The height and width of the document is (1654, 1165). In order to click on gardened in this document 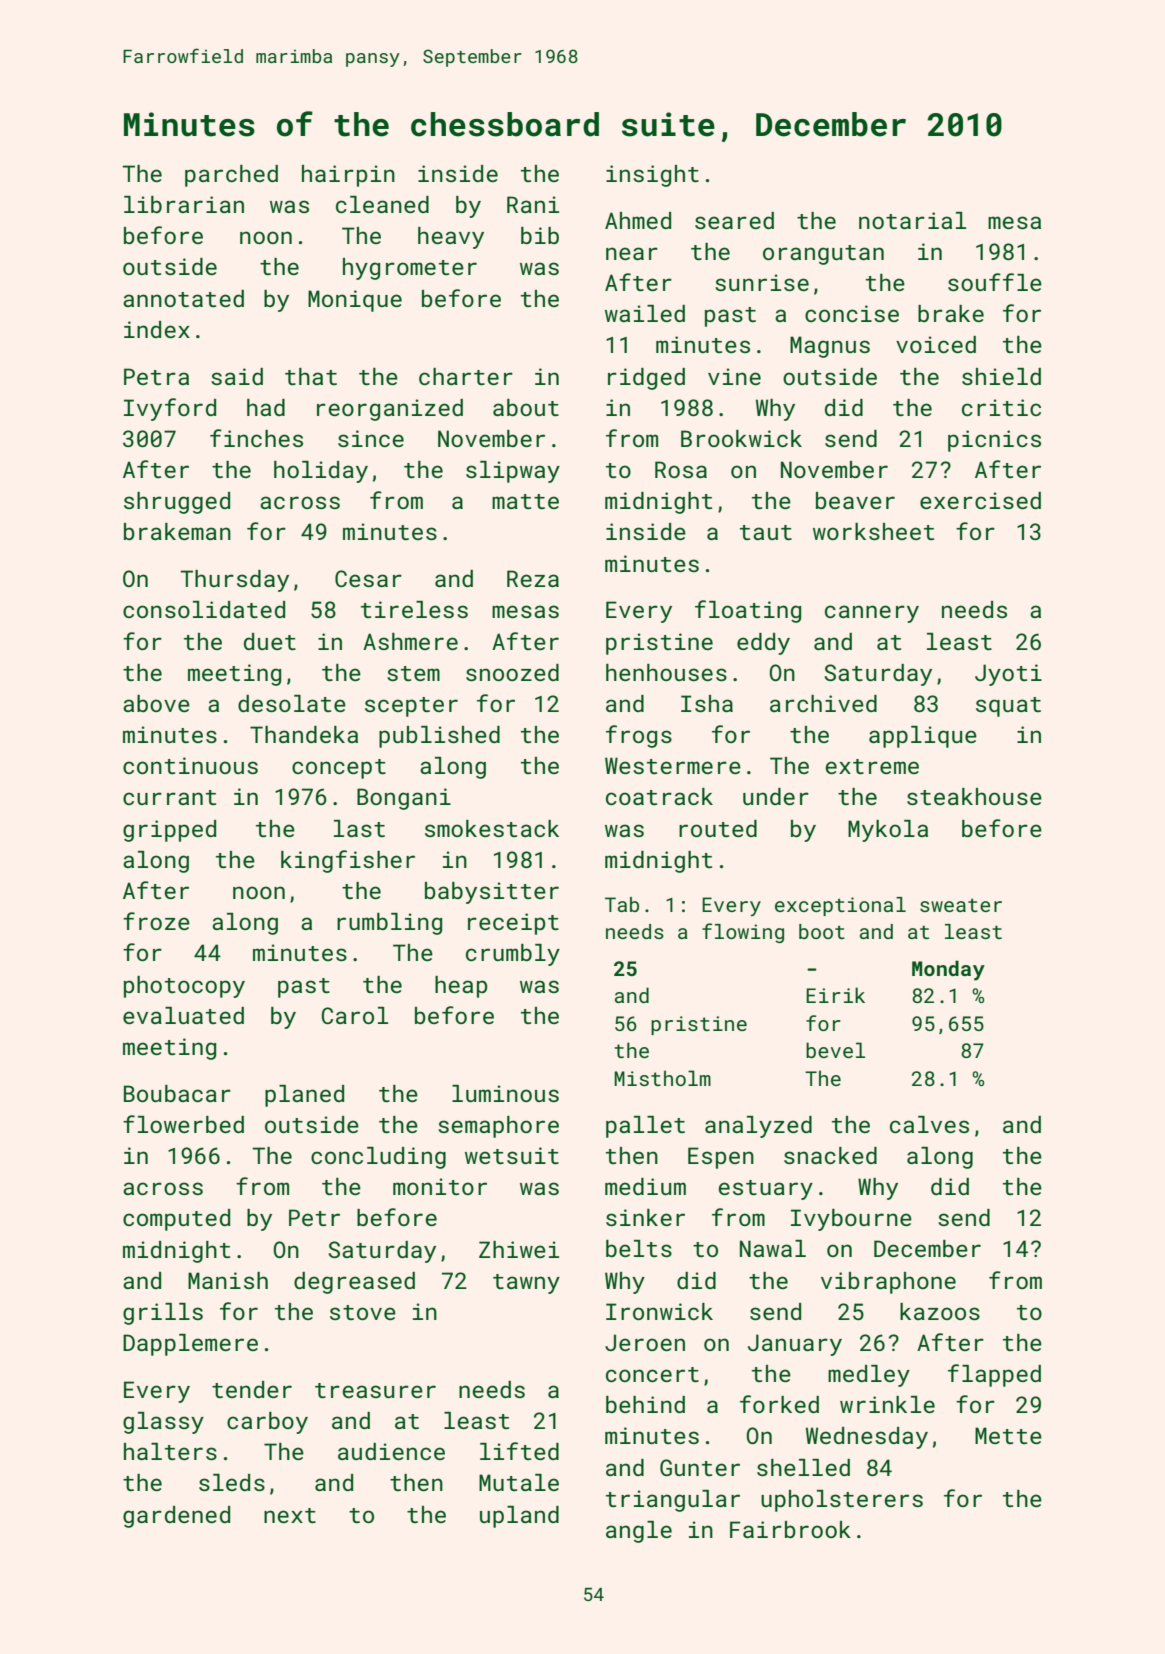, I will do `click(176, 1517)`.
